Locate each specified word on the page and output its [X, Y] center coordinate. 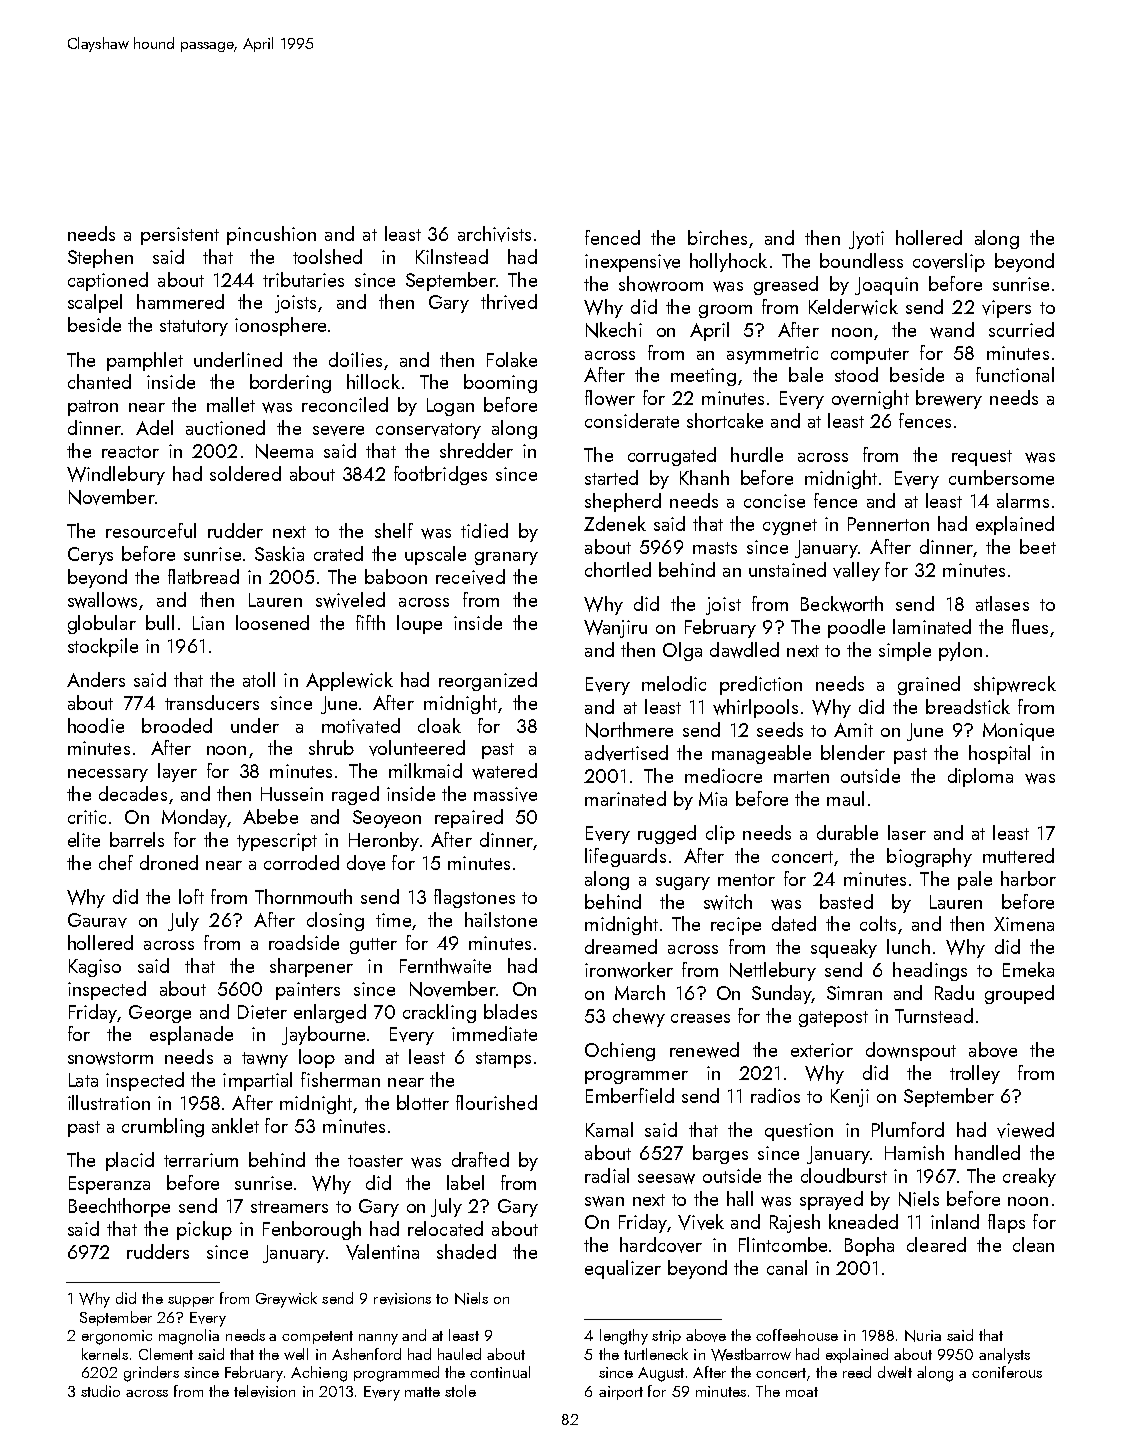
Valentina [382, 1252]
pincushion [271, 235]
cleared [936, 1244]
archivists [494, 234]
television [264, 1391]
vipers [1006, 309]
